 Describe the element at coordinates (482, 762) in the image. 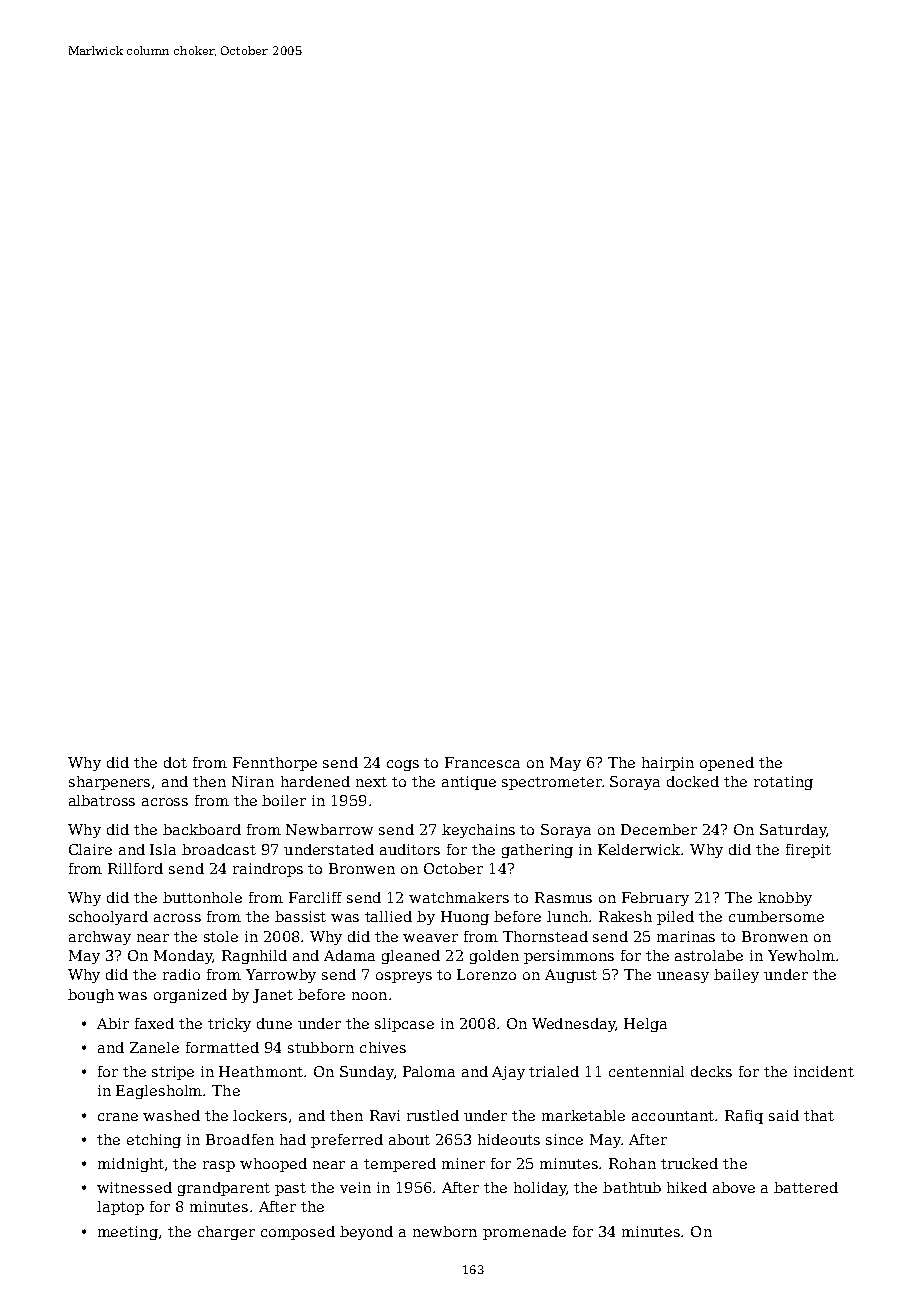

I see `Francesca` at that location.
